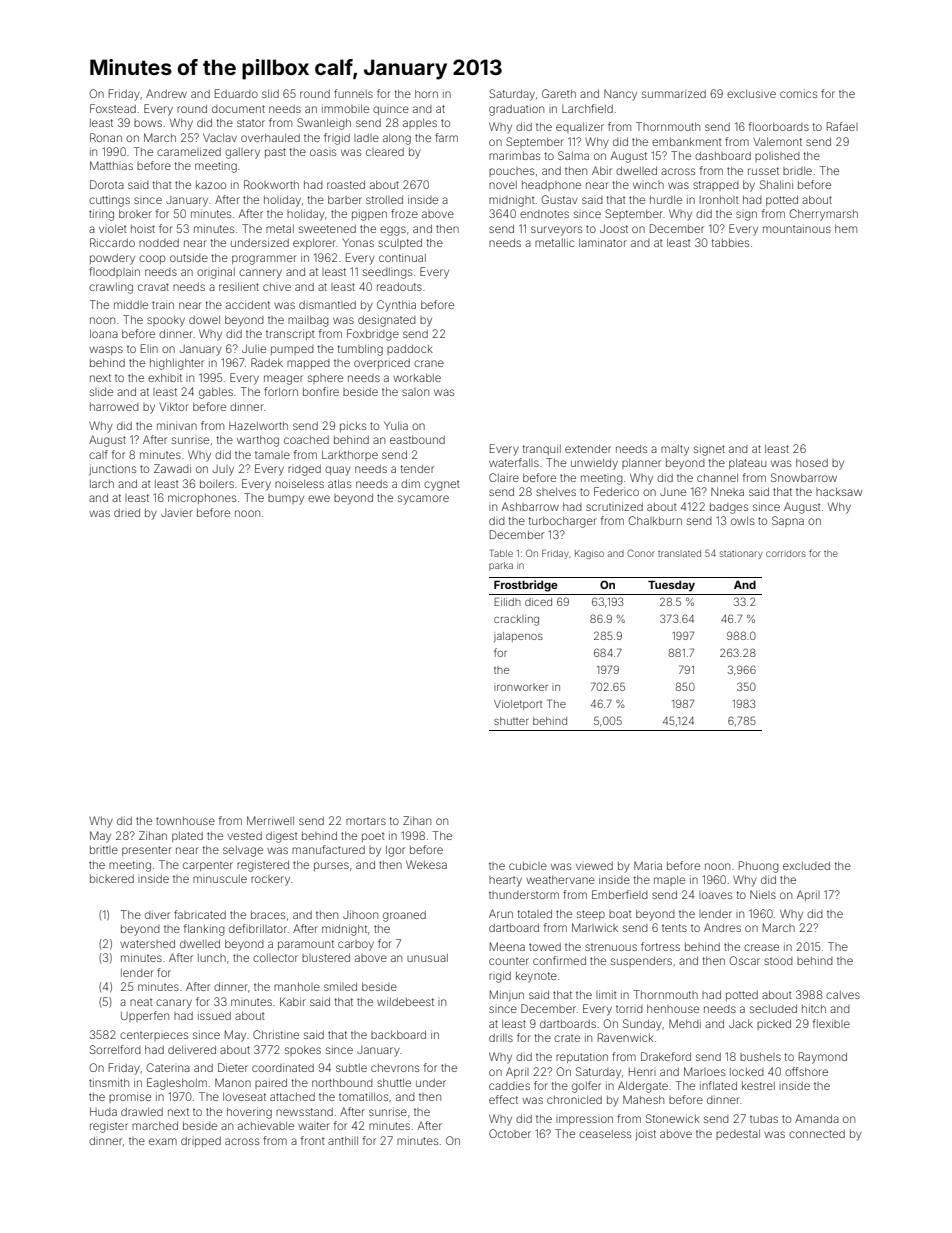 The image size is (952, 1233). What do you see at coordinates (327, 229) in the page?
I see `sweetened` at bounding box center [327, 229].
